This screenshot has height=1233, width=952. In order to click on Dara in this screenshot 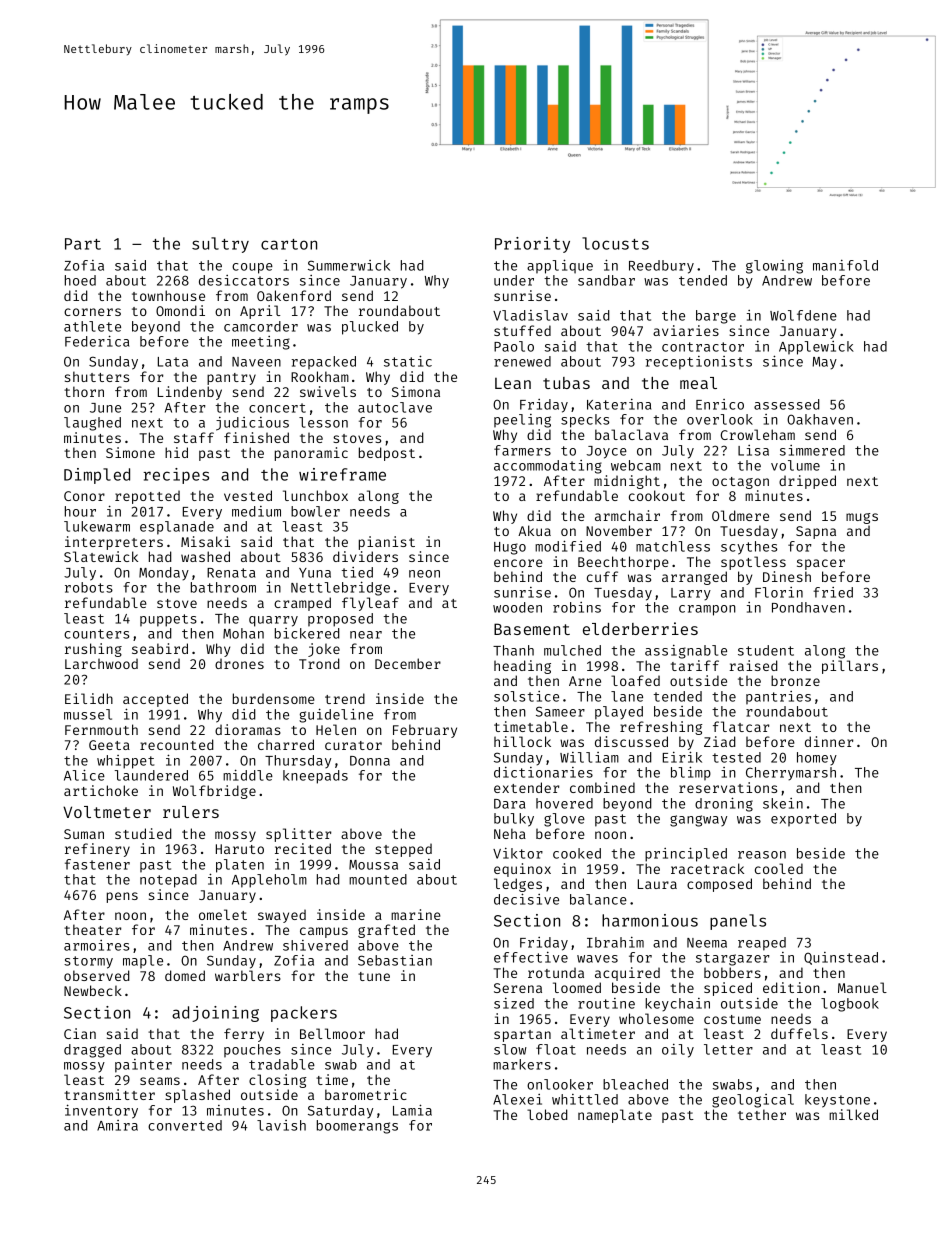, I will do `click(509, 804)`.
